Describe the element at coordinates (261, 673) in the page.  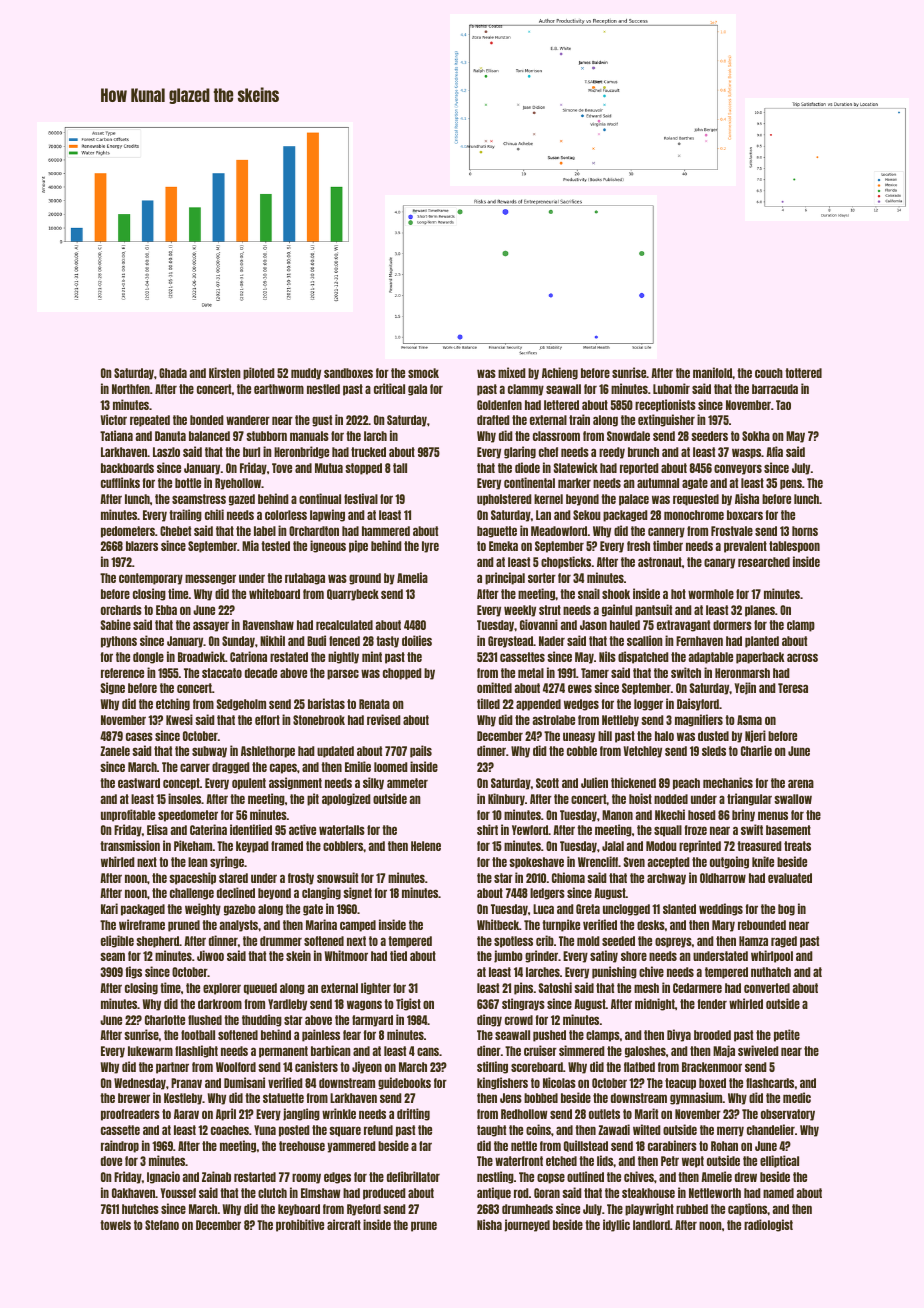
I see `decade` at that location.
